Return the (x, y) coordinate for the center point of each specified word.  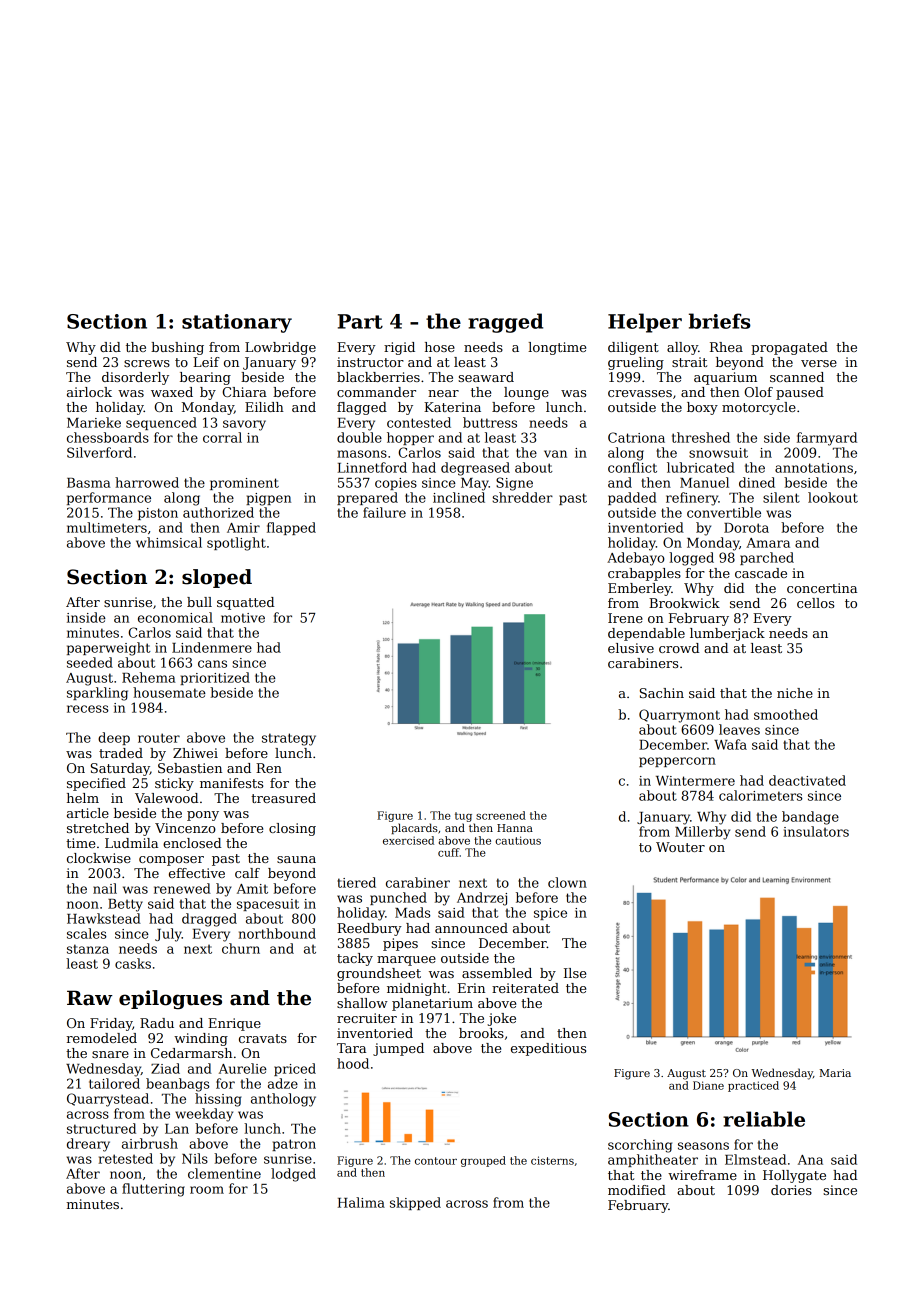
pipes (400, 944)
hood (353, 1063)
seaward (486, 377)
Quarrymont (679, 716)
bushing (177, 348)
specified (96, 784)
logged (691, 559)
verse (819, 363)
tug (463, 817)
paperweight (109, 649)
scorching (640, 1146)
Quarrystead (108, 1100)
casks (133, 963)
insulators (816, 831)
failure (384, 512)
